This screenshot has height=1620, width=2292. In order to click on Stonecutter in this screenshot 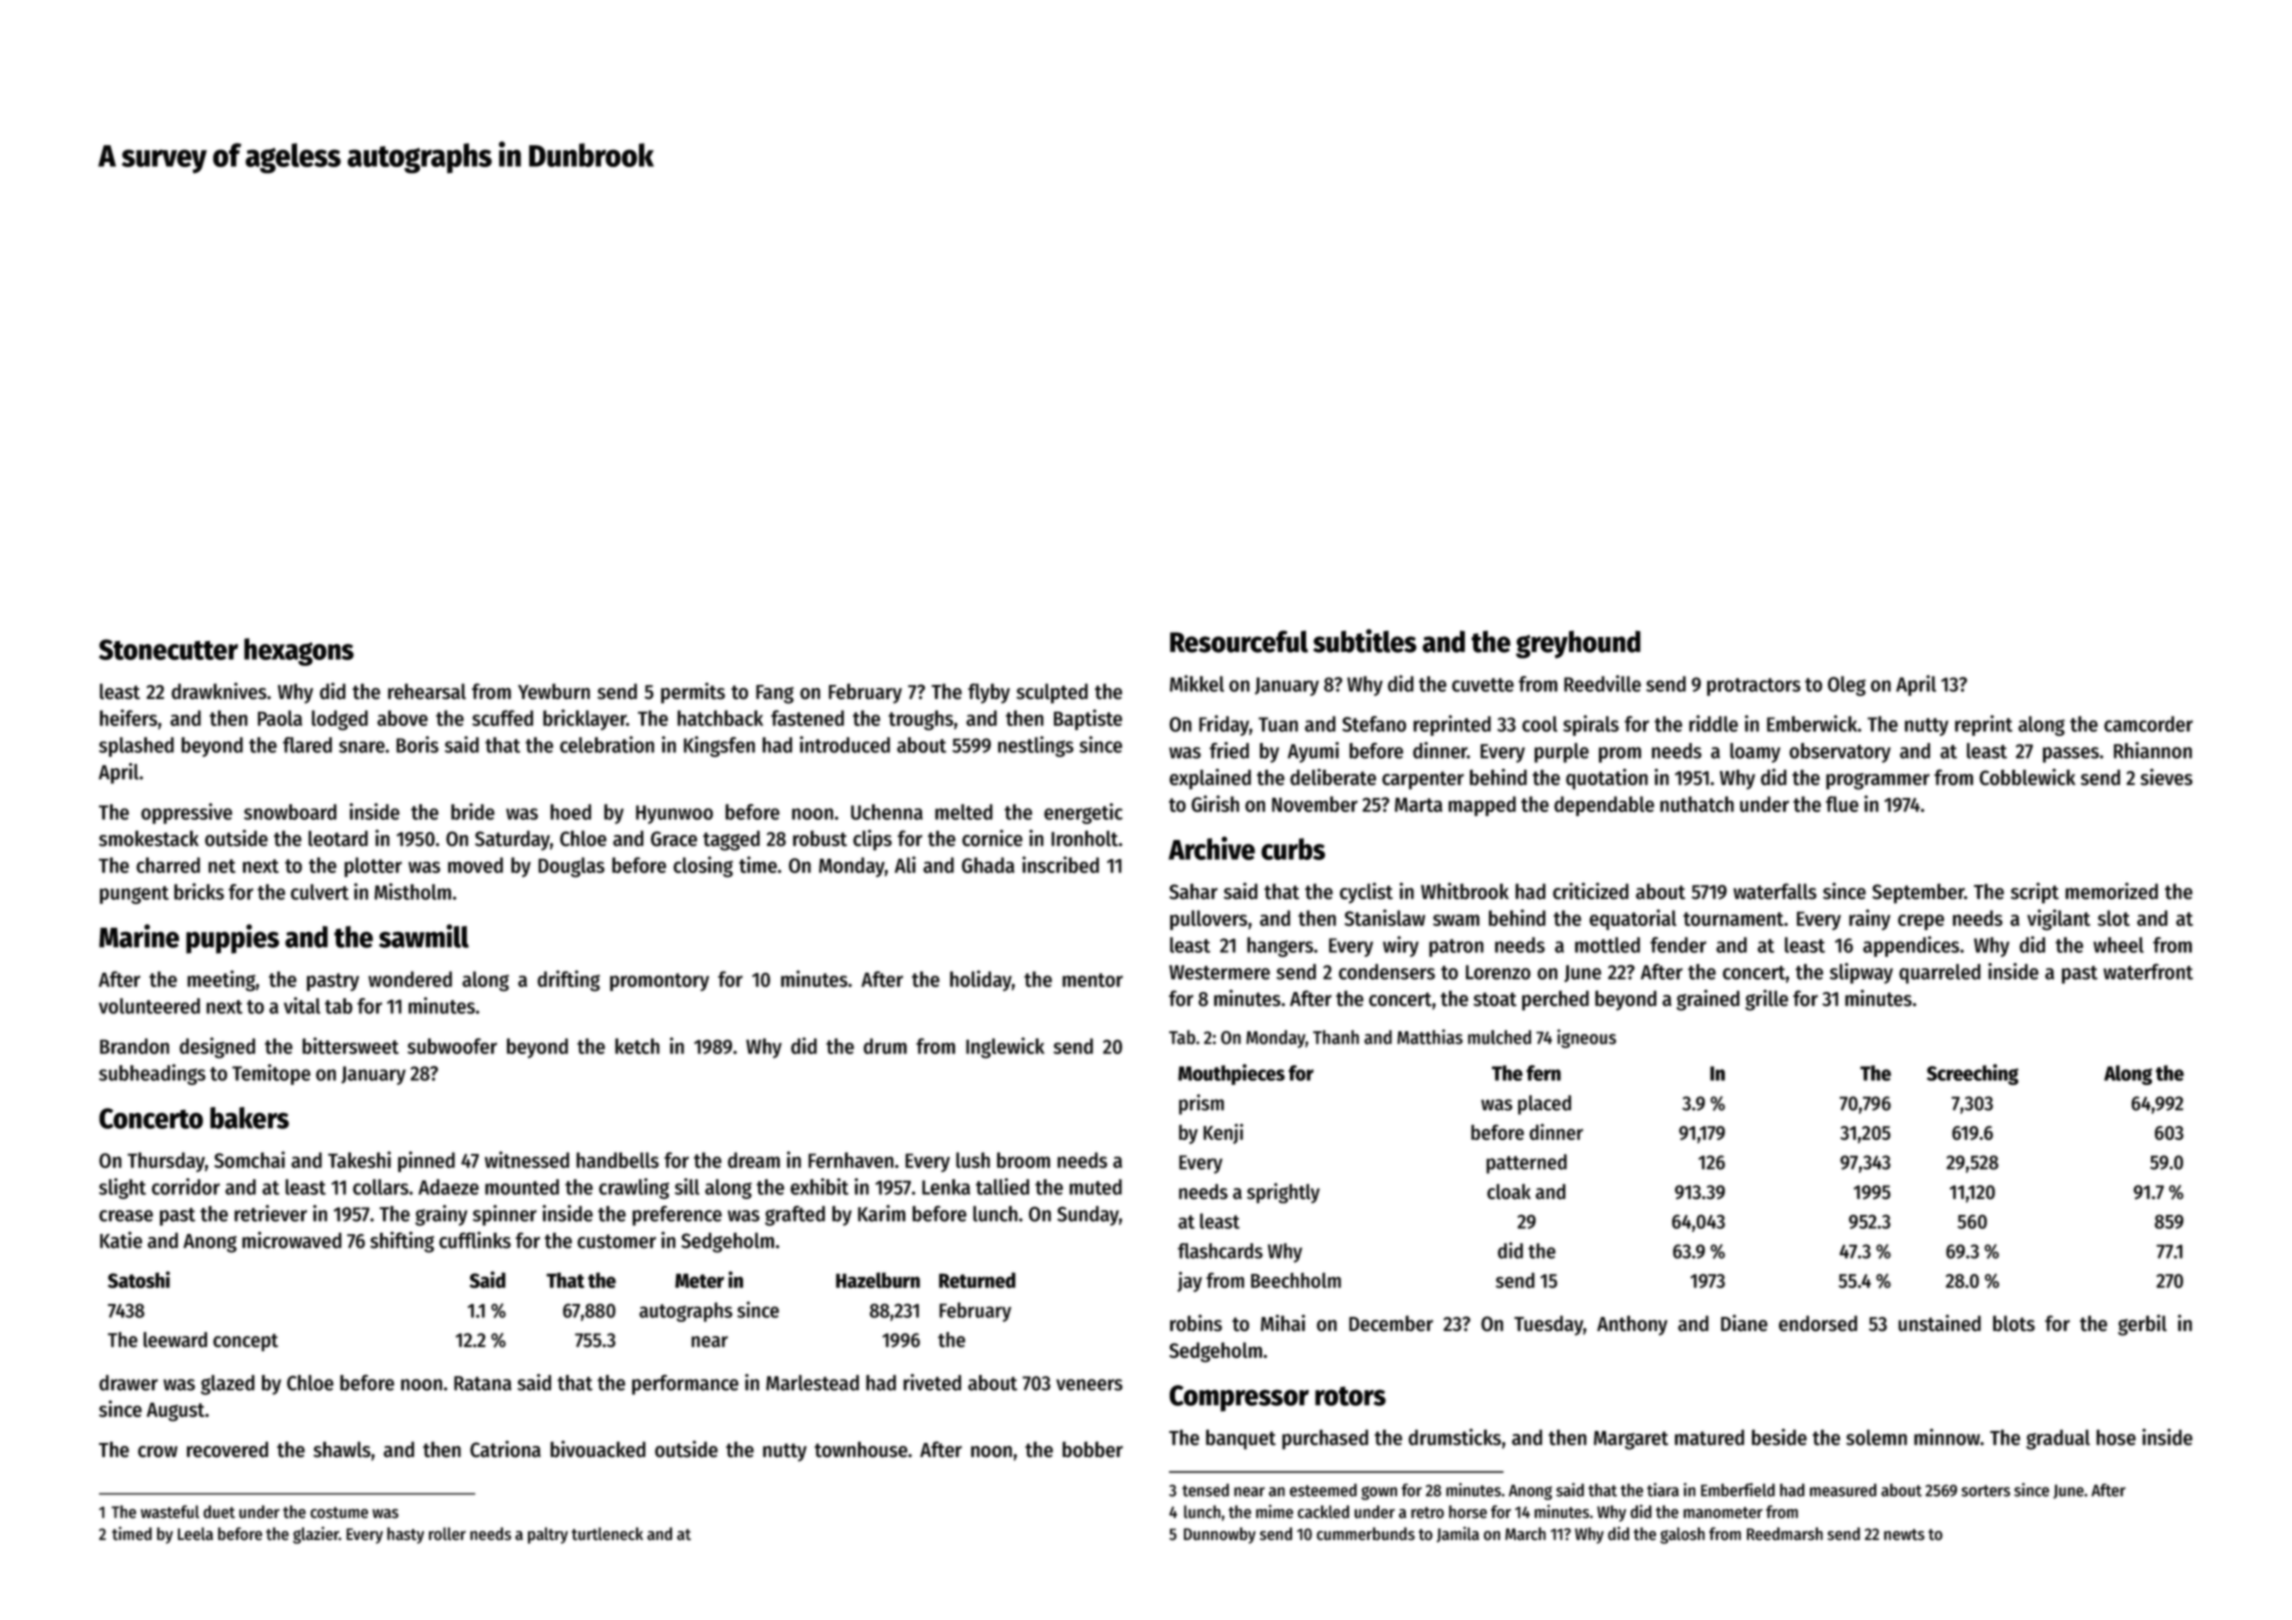, I will do `click(168, 649)`.
